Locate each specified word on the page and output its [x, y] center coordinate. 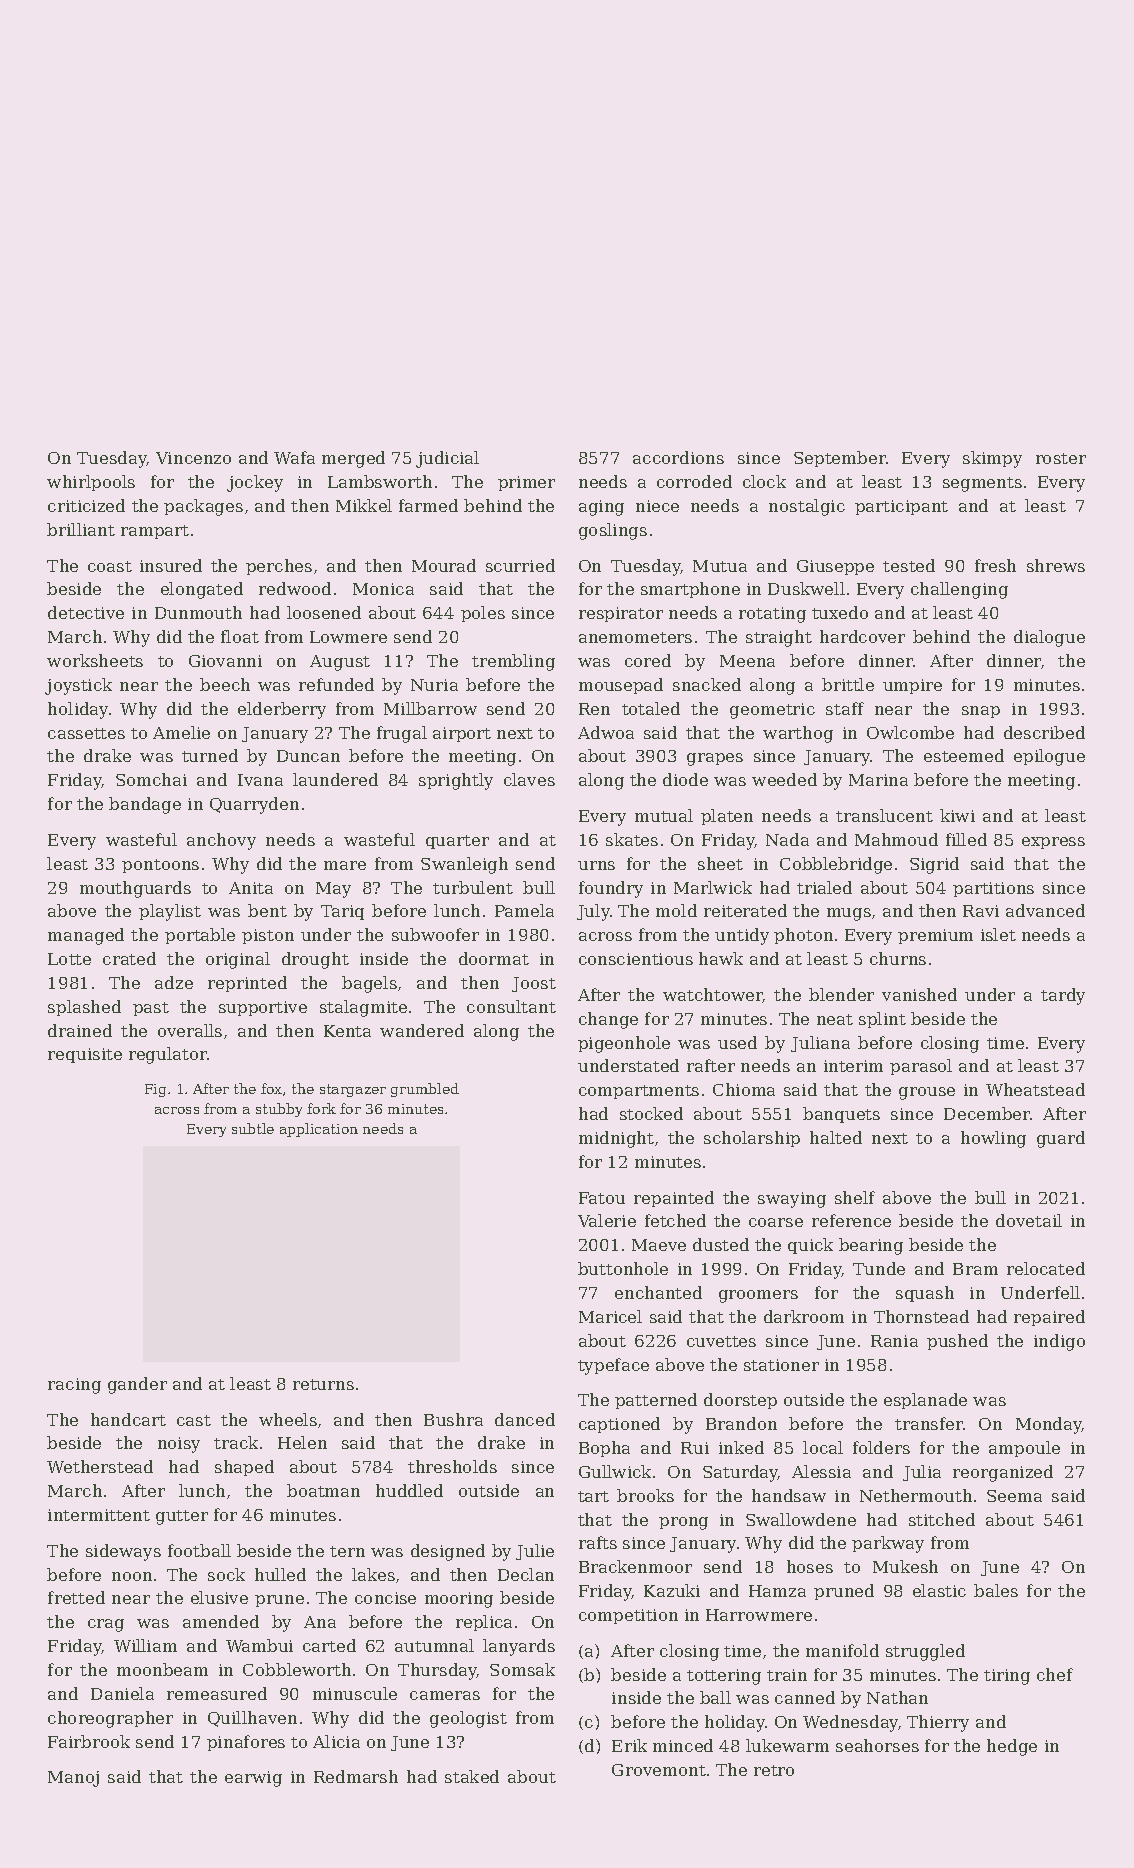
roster [1061, 458]
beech [225, 684]
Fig [155, 1090]
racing [74, 1386]
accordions [678, 457]
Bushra [453, 1419]
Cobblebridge [836, 865]
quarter [457, 842]
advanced [1045, 910]
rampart [155, 532]
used [737, 1042]
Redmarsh [356, 1776]
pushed [957, 1342]
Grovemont [659, 1770]
